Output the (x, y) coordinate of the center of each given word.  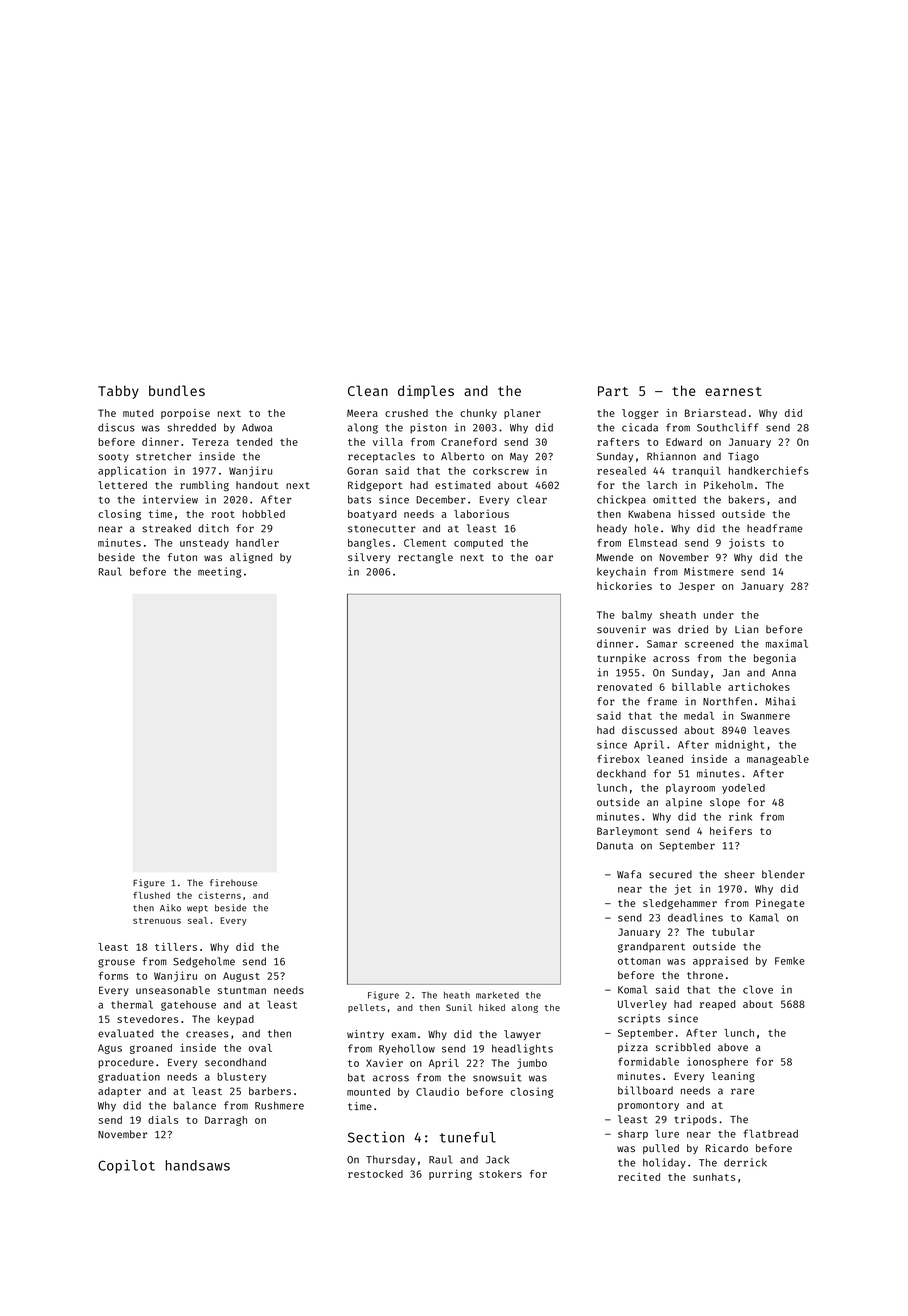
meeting (219, 572)
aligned (251, 558)
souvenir (621, 629)
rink (740, 816)
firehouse (233, 883)
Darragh (226, 1121)
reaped (718, 1005)
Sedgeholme (204, 962)
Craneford (469, 442)
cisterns (219, 895)
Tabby (118, 392)
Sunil (459, 1007)
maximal (787, 643)
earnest (733, 391)
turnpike (621, 659)
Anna (784, 673)
